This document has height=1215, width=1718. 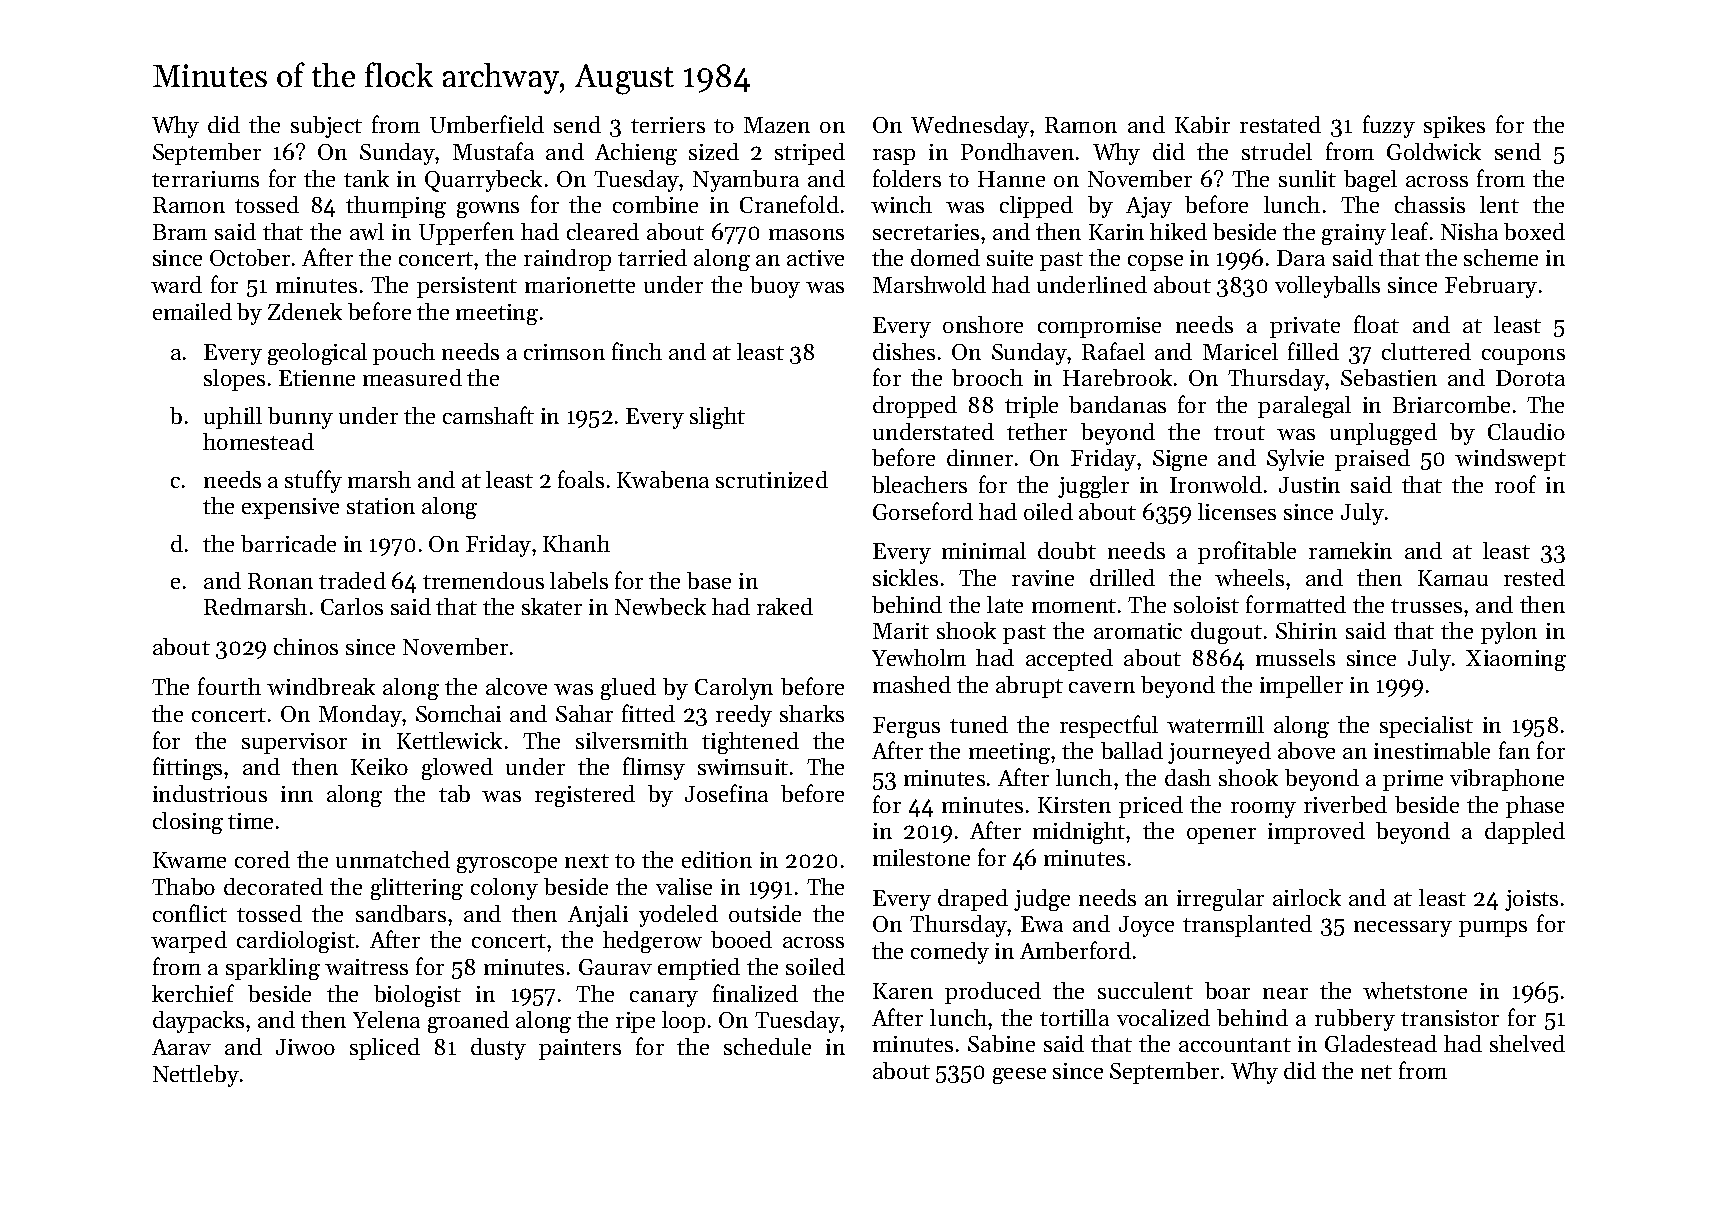 What do you see at coordinates (1526, 431) in the document?
I see `Claudio` at bounding box center [1526, 431].
